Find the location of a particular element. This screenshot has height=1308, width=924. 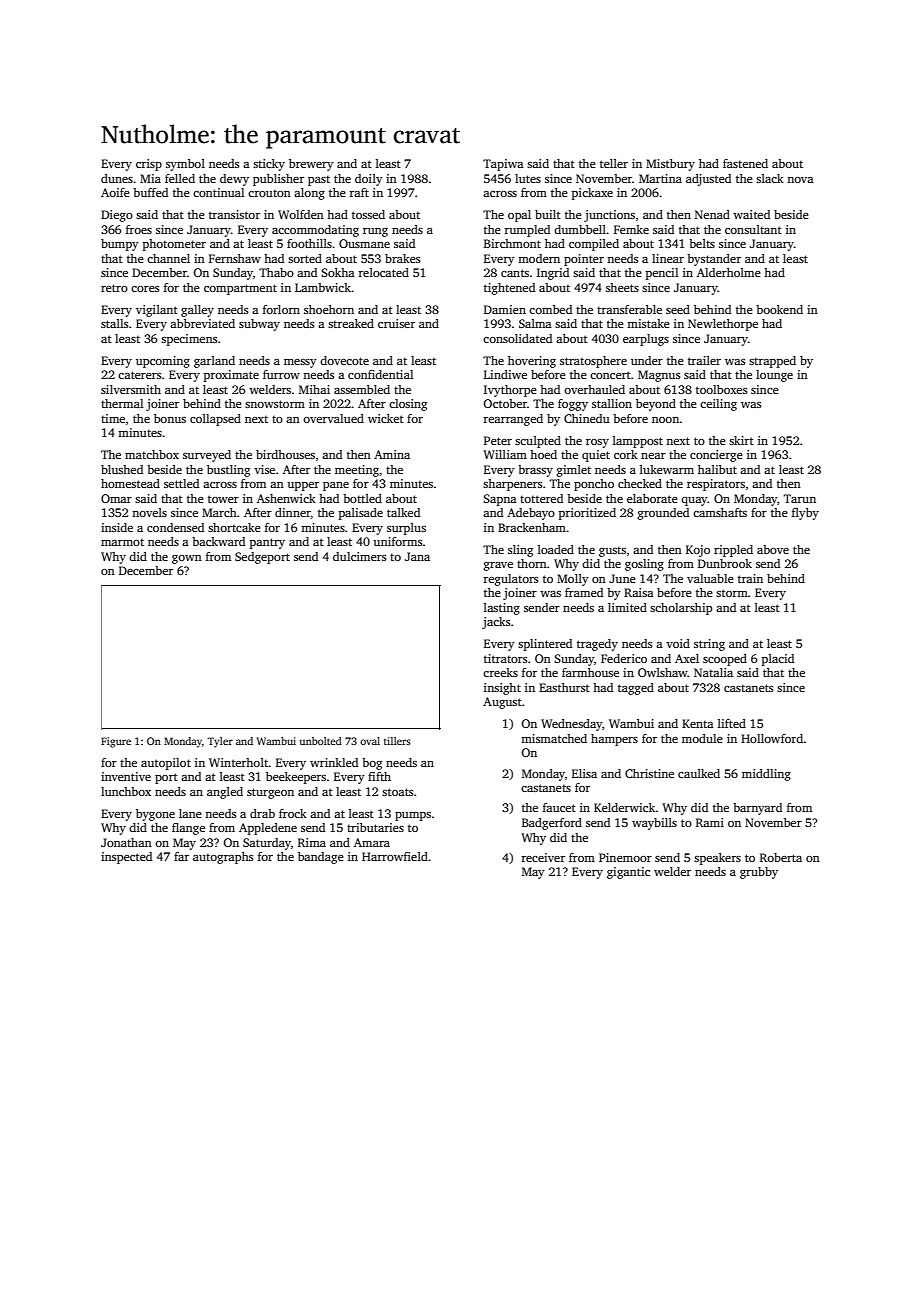

tottered is located at coordinates (541, 498).
